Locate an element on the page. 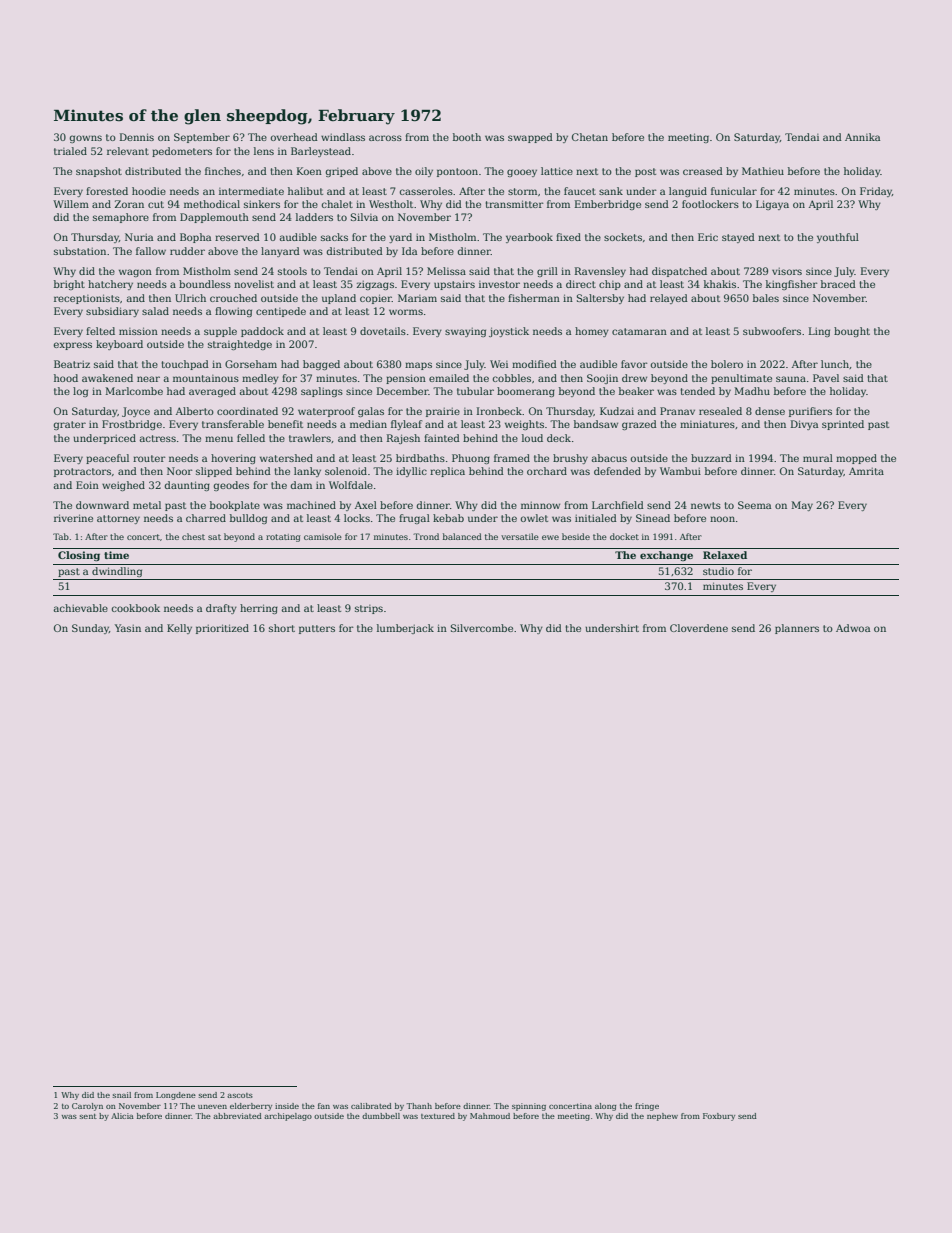 The image size is (952, 1233). Ligaya is located at coordinates (772, 205).
